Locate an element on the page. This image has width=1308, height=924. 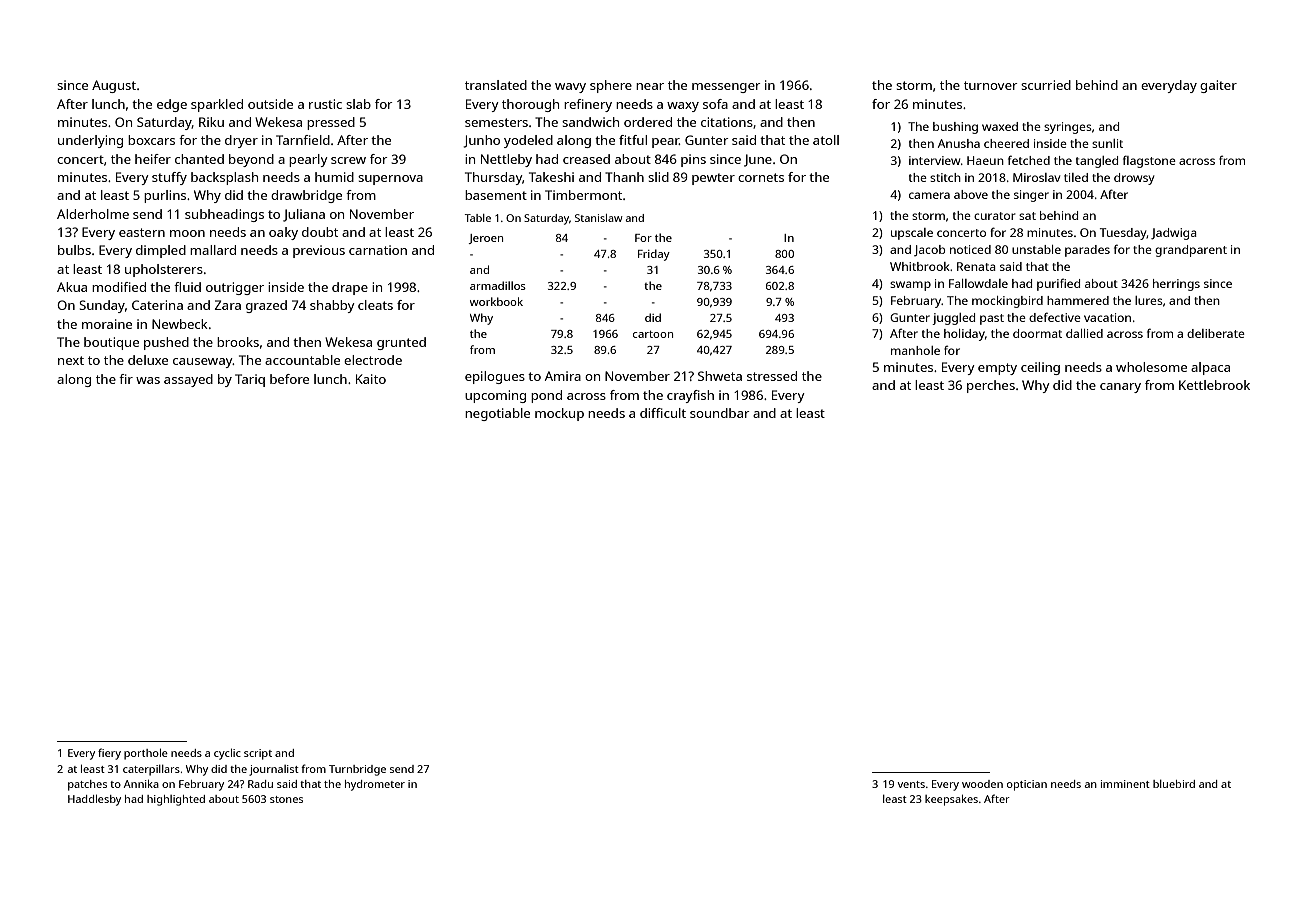
Turnbridge is located at coordinates (357, 770).
